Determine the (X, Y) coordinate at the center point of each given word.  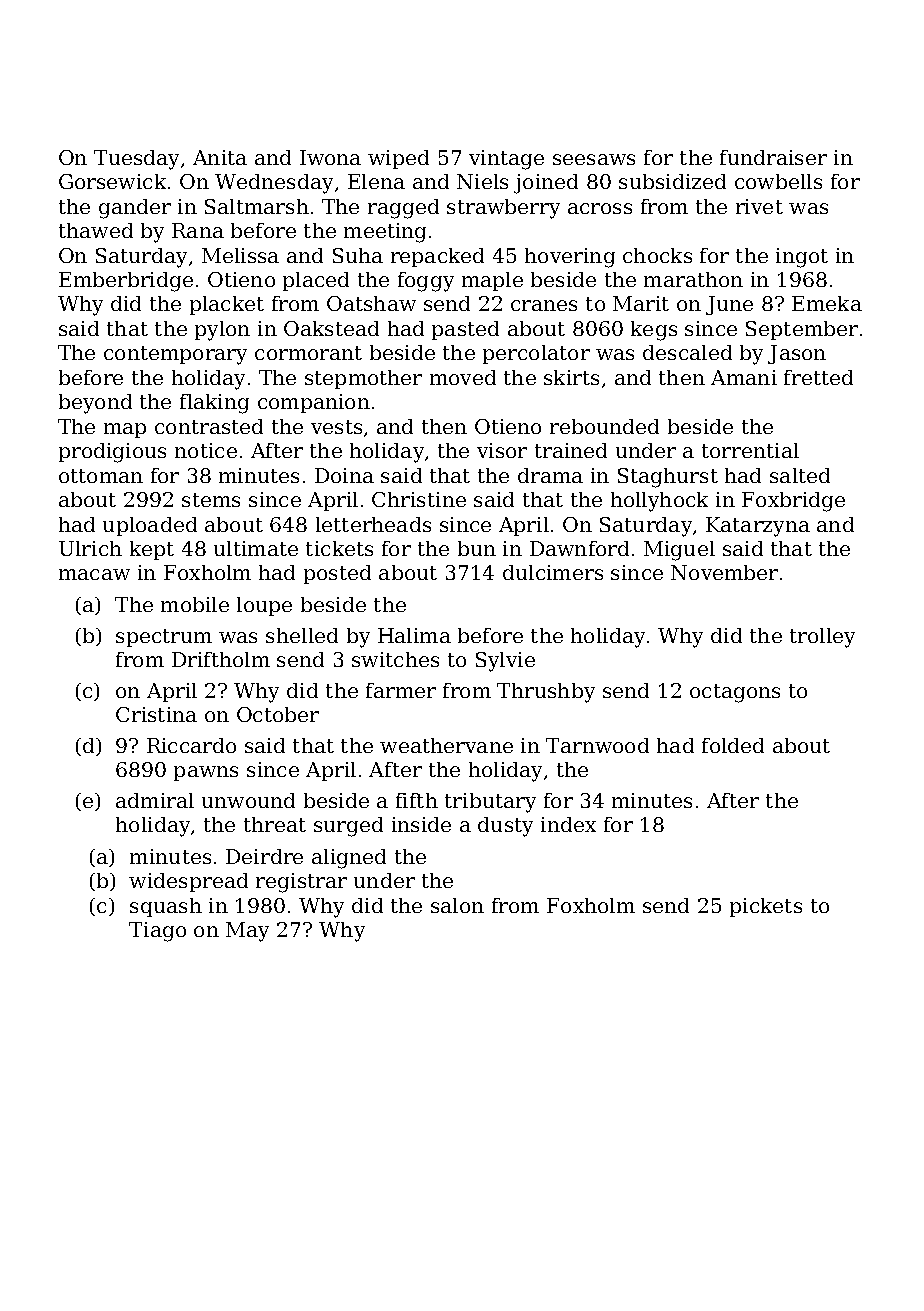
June (729, 305)
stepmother (363, 379)
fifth (417, 800)
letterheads (373, 524)
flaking (214, 404)
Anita (220, 157)
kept (152, 550)
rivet (759, 206)
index (568, 824)
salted (800, 475)
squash (166, 907)
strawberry (503, 209)
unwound (248, 800)
